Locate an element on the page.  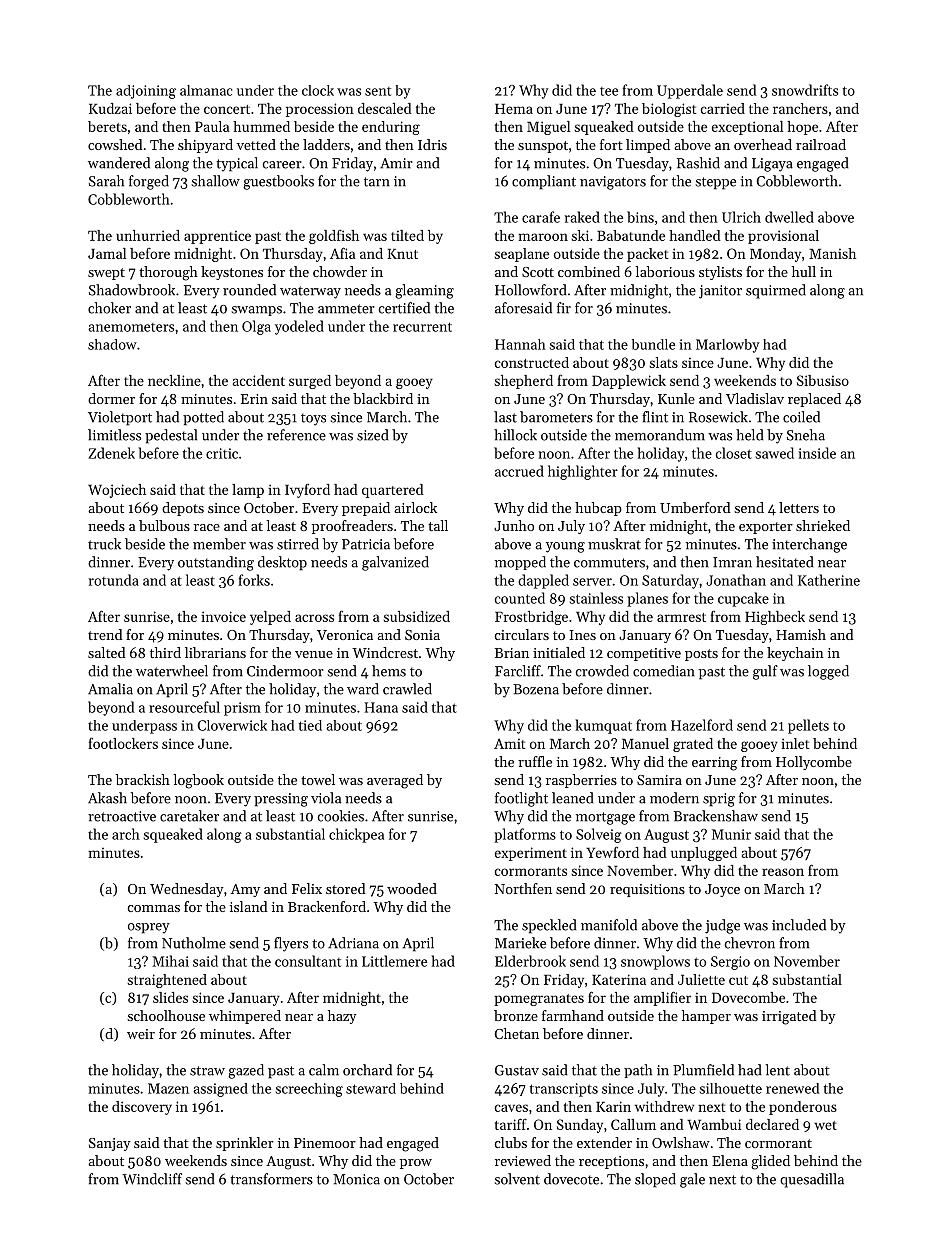
gazed is located at coordinates (246, 1071).
